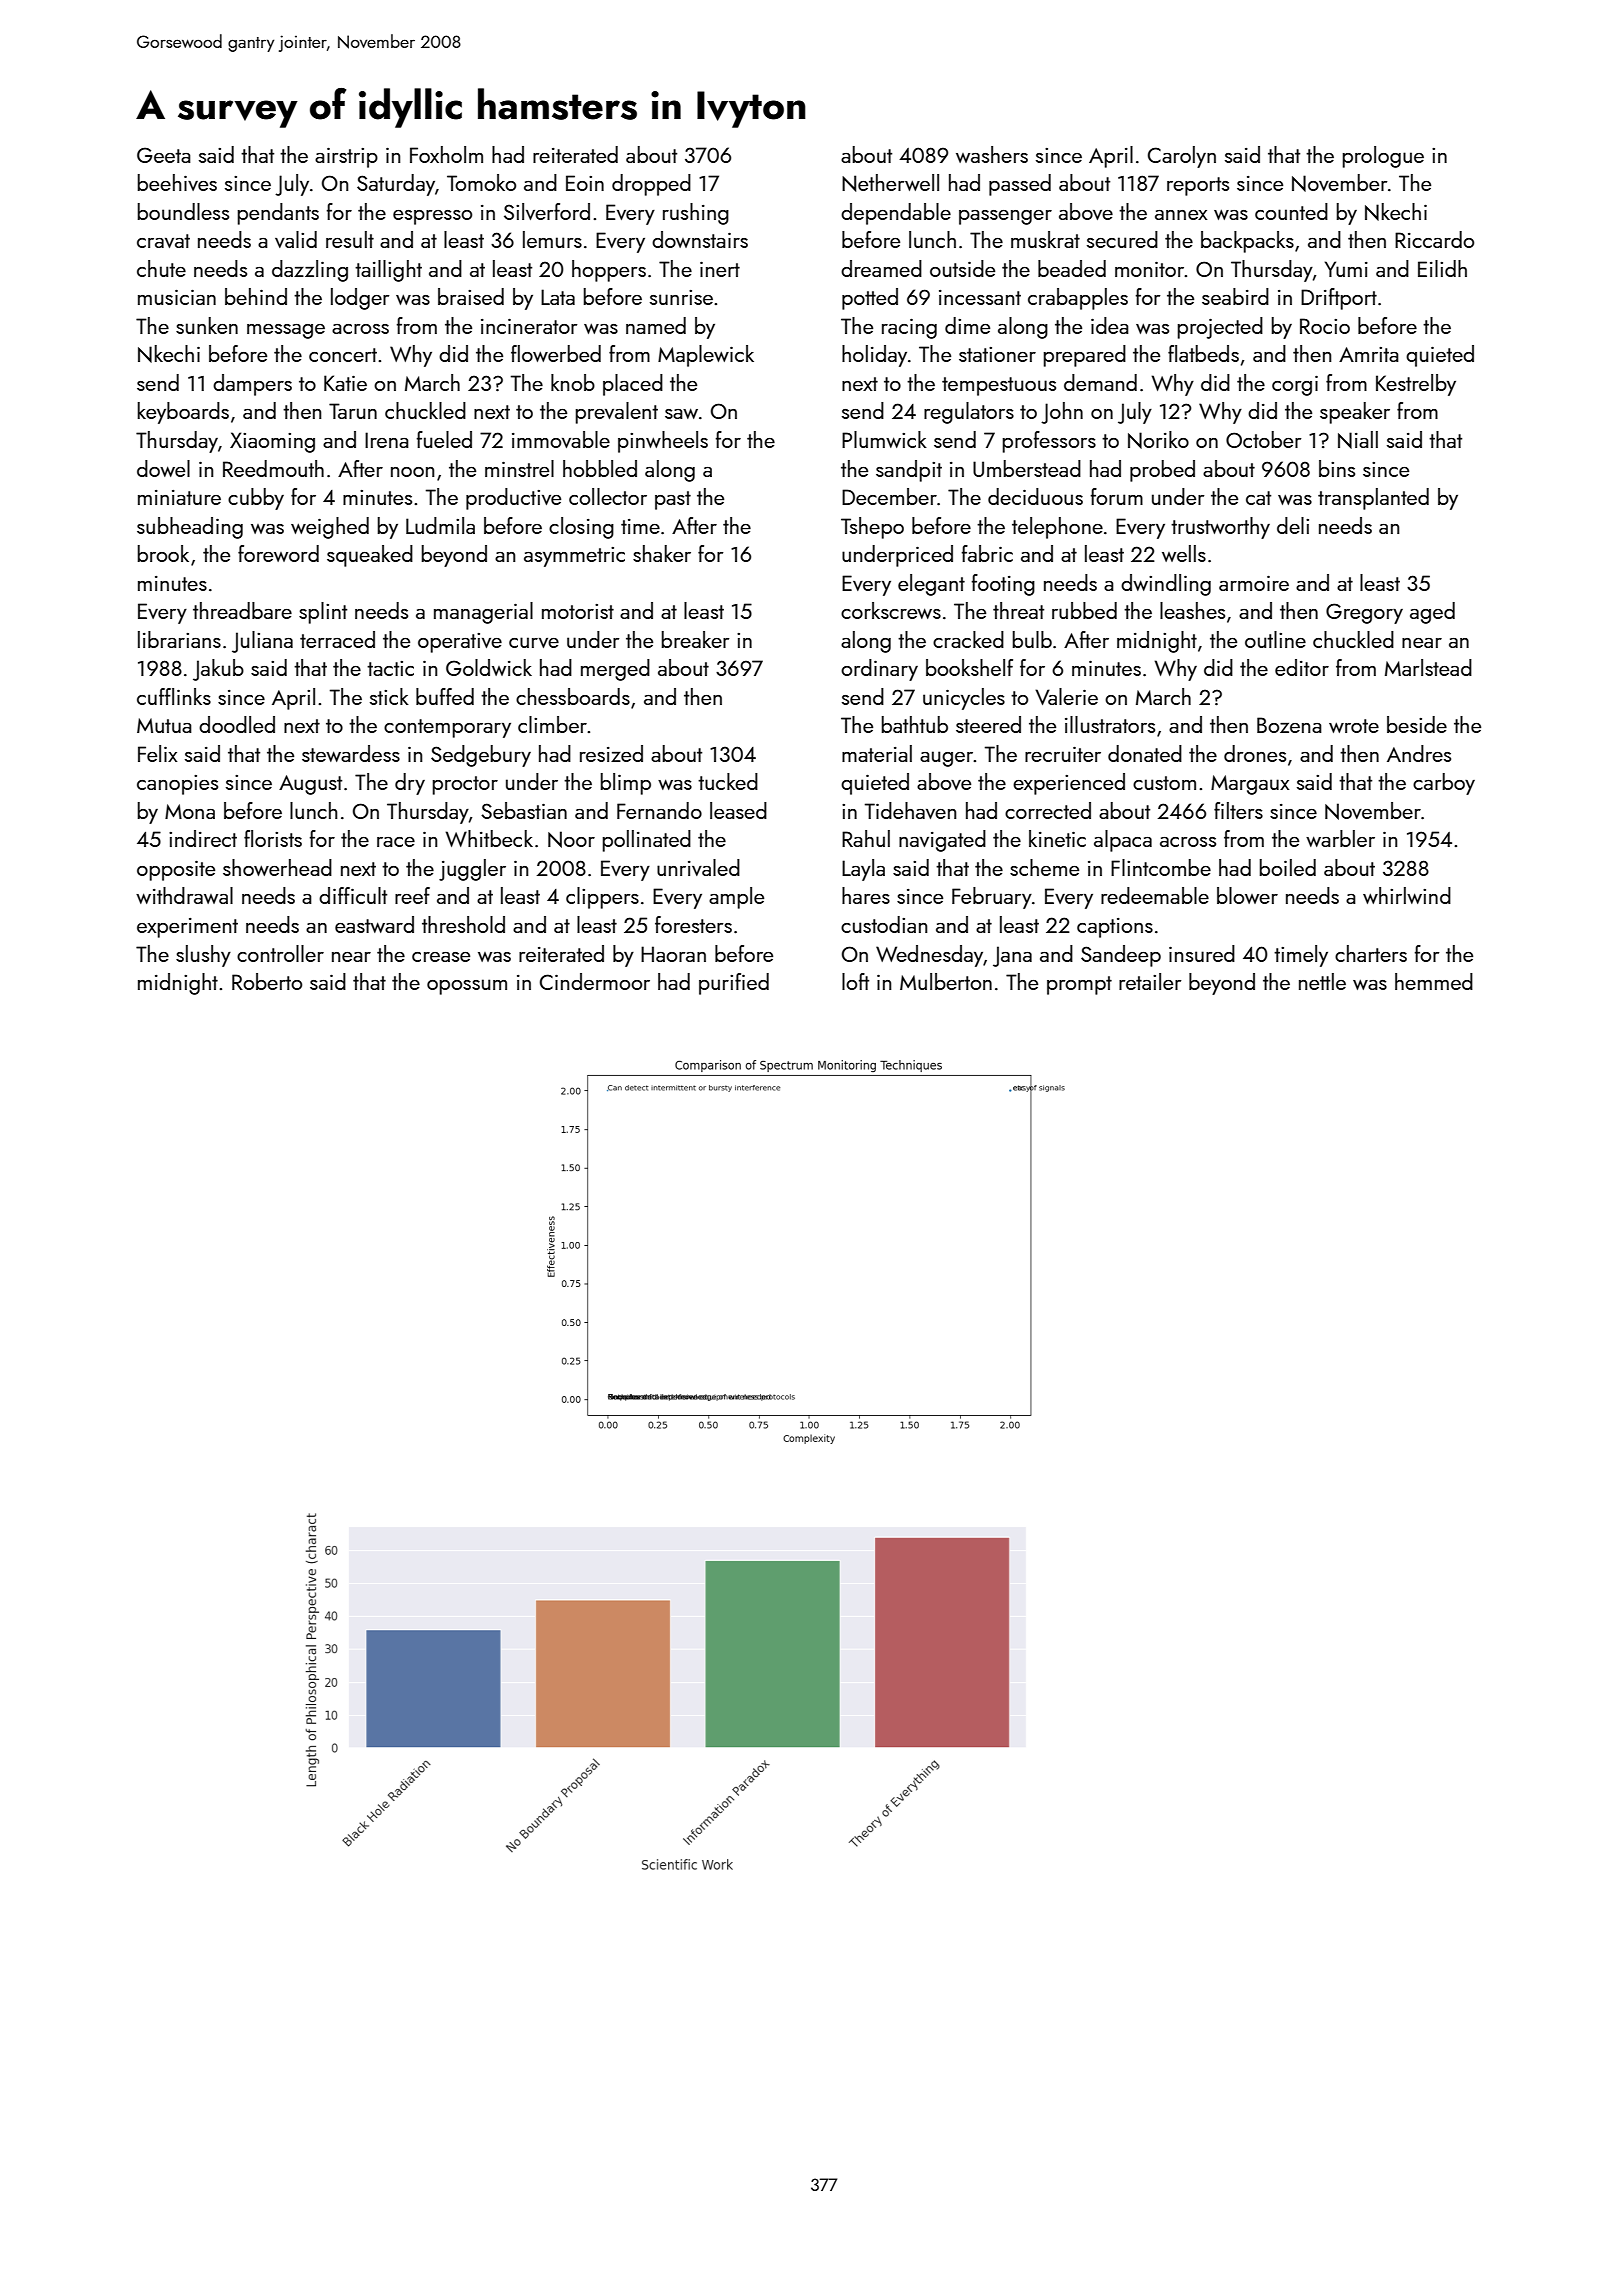 This screenshot has height=2292, width=1620. What do you see at coordinates (734, 984) in the screenshot?
I see `purified` at bounding box center [734, 984].
